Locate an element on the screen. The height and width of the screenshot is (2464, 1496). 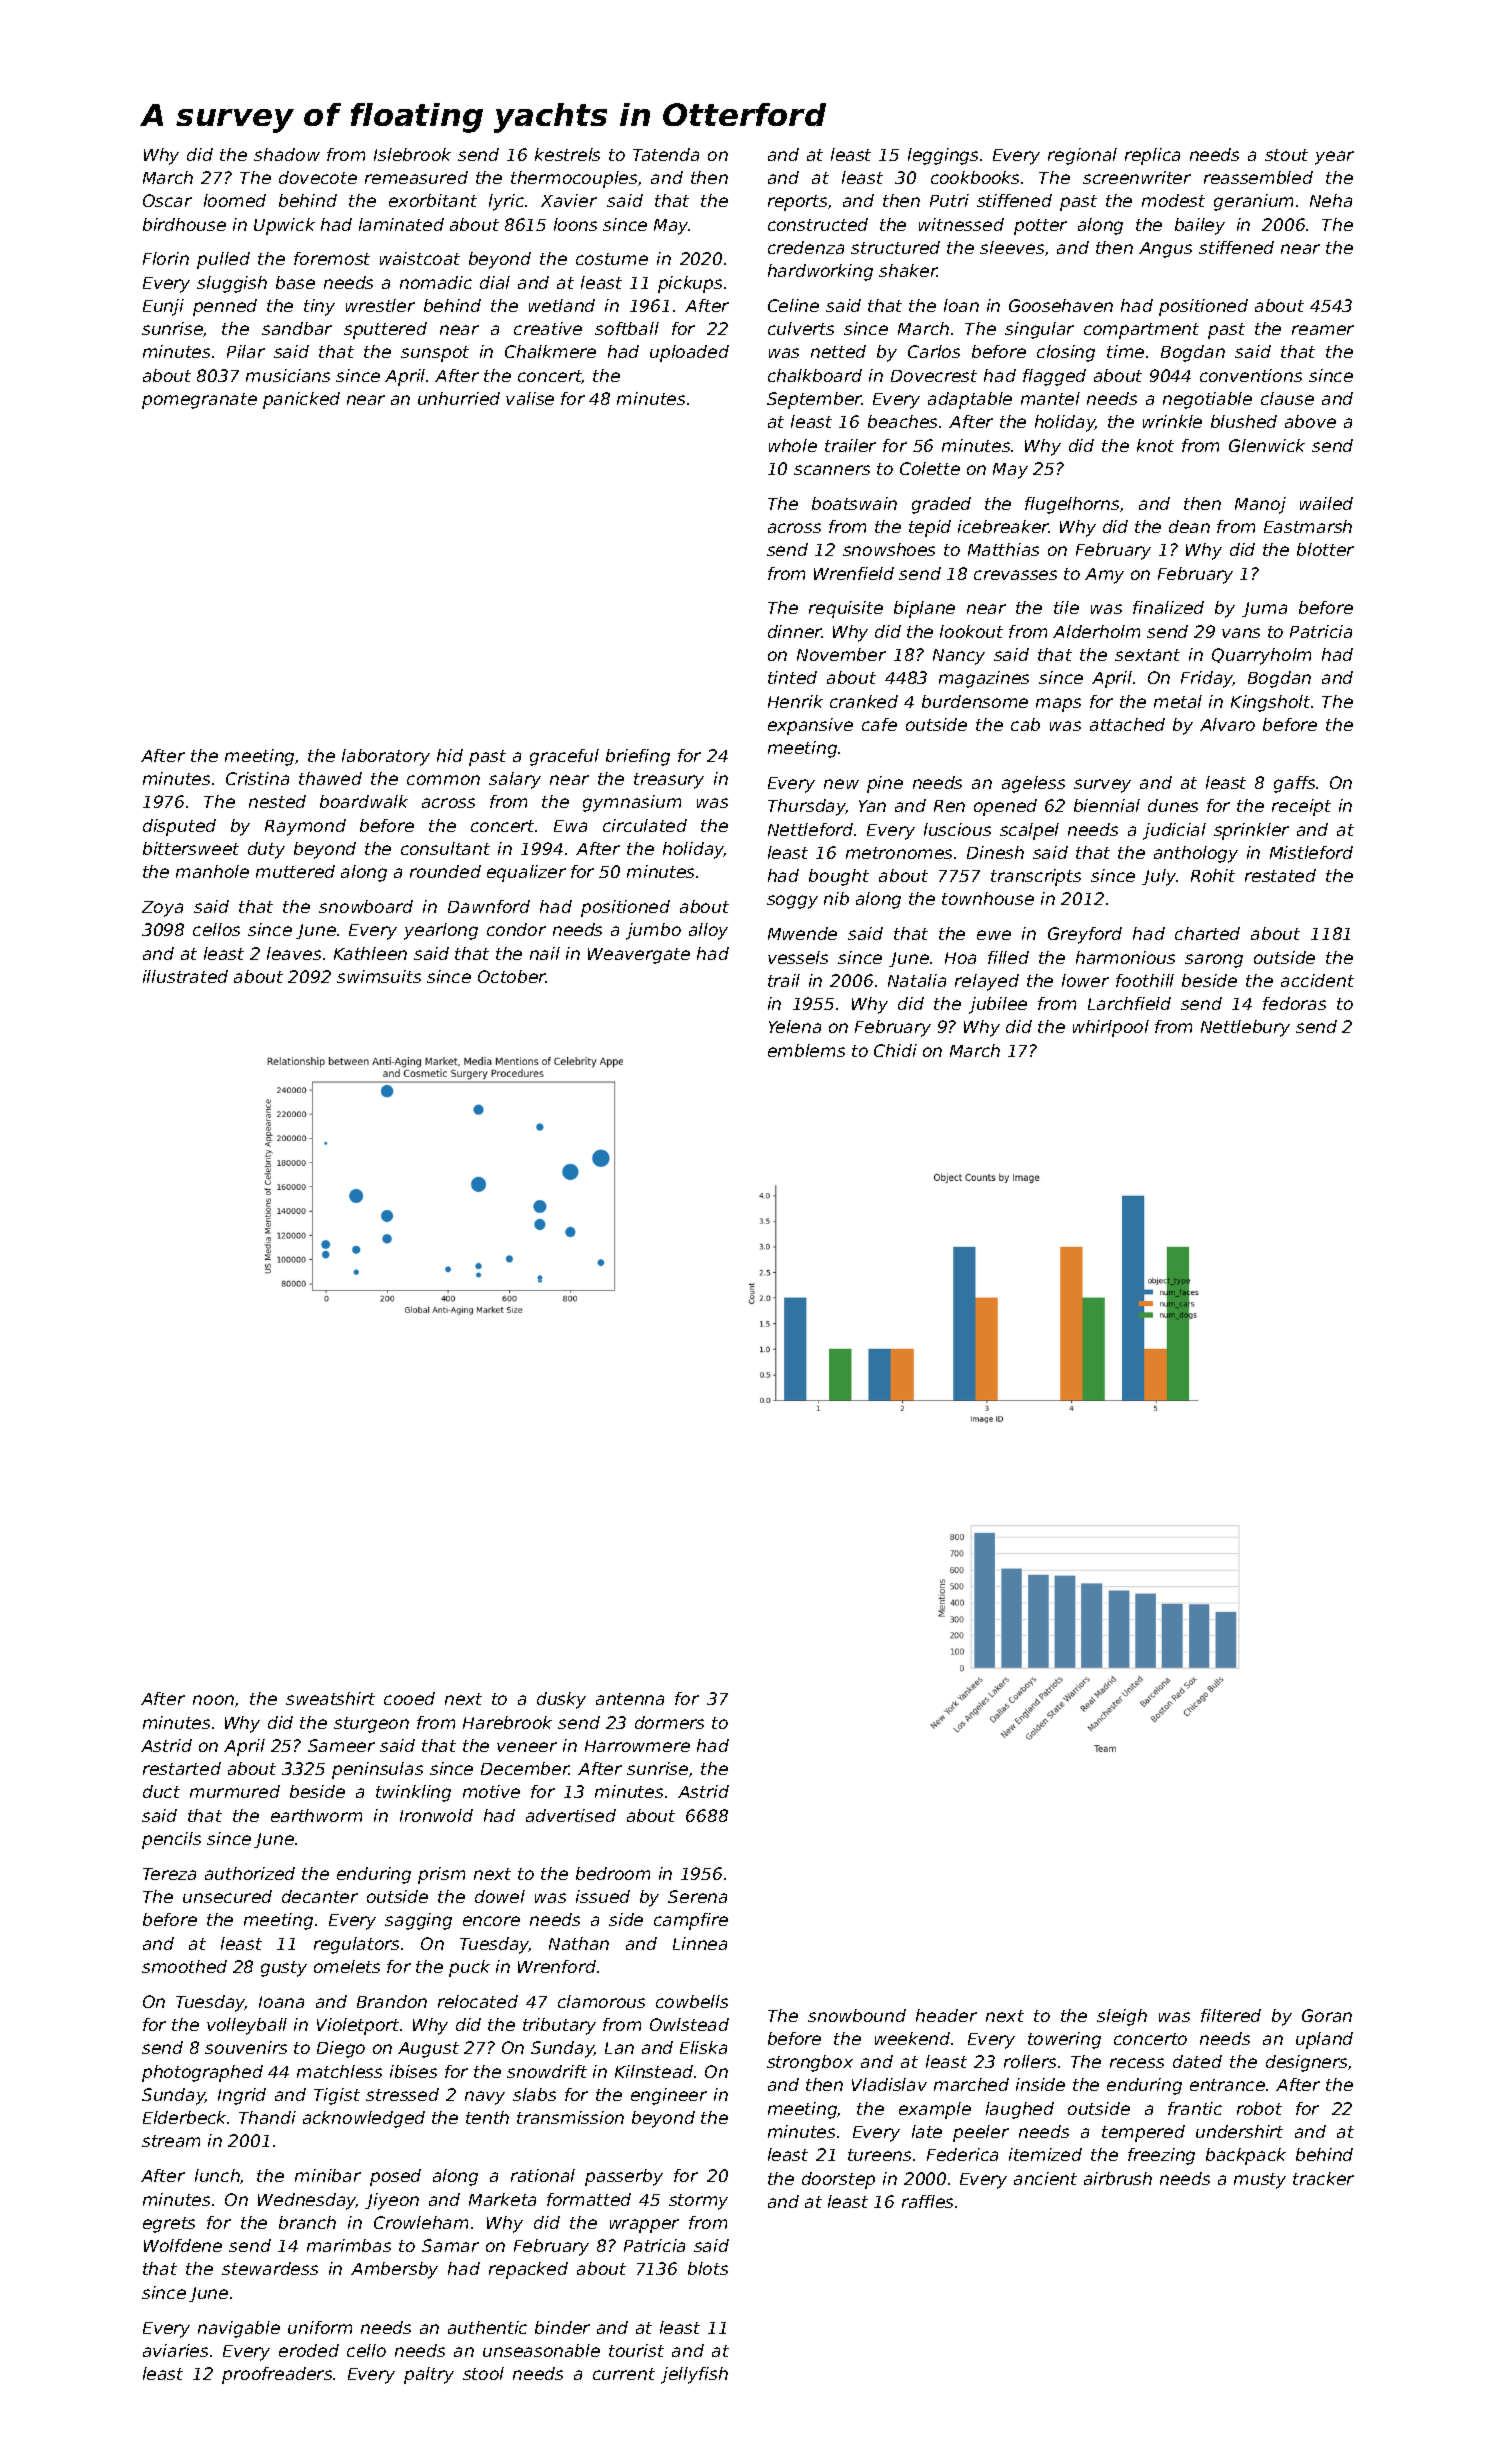
Nettlebury is located at coordinates (1245, 1028).
